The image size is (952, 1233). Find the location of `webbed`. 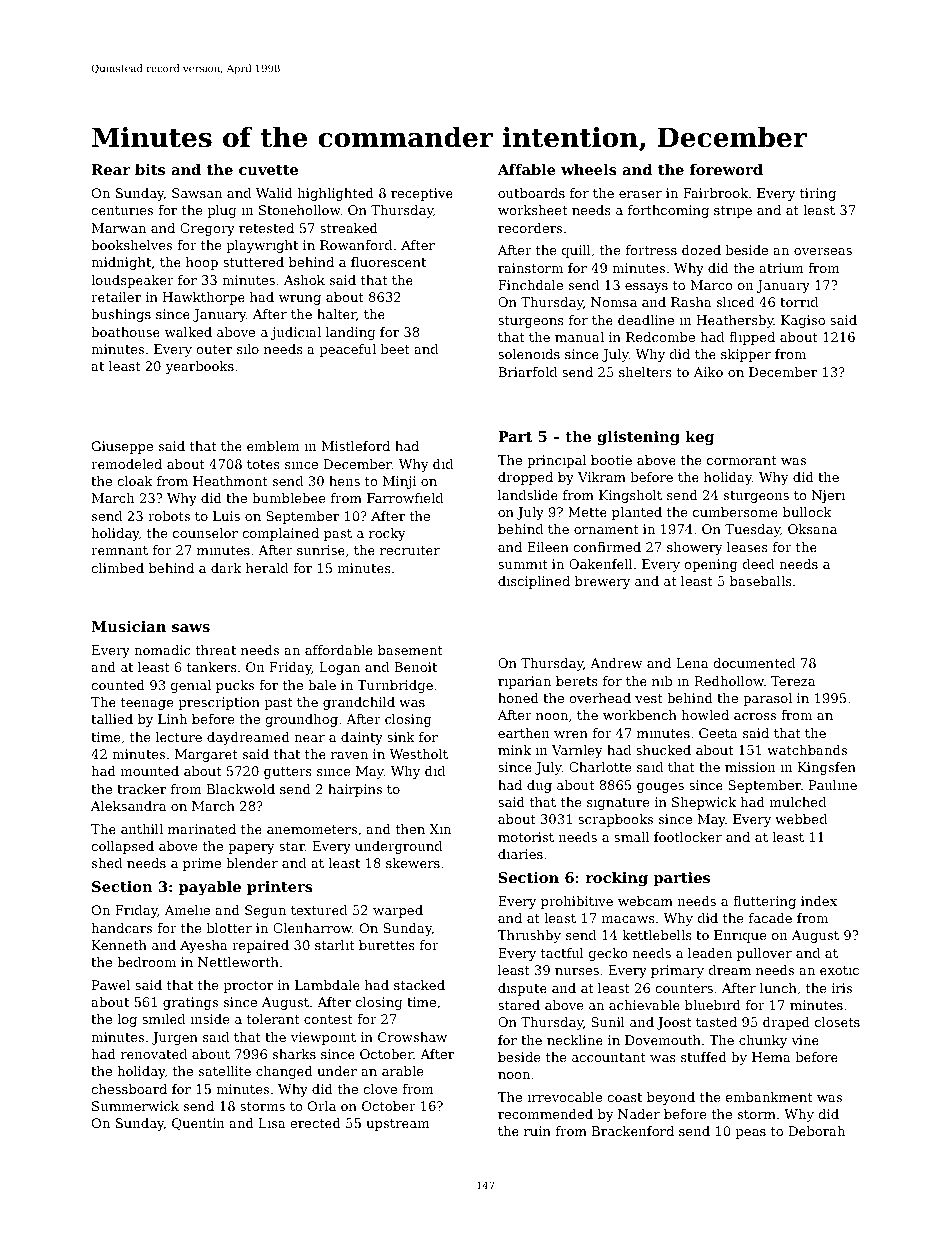

webbed is located at coordinates (801, 819).
